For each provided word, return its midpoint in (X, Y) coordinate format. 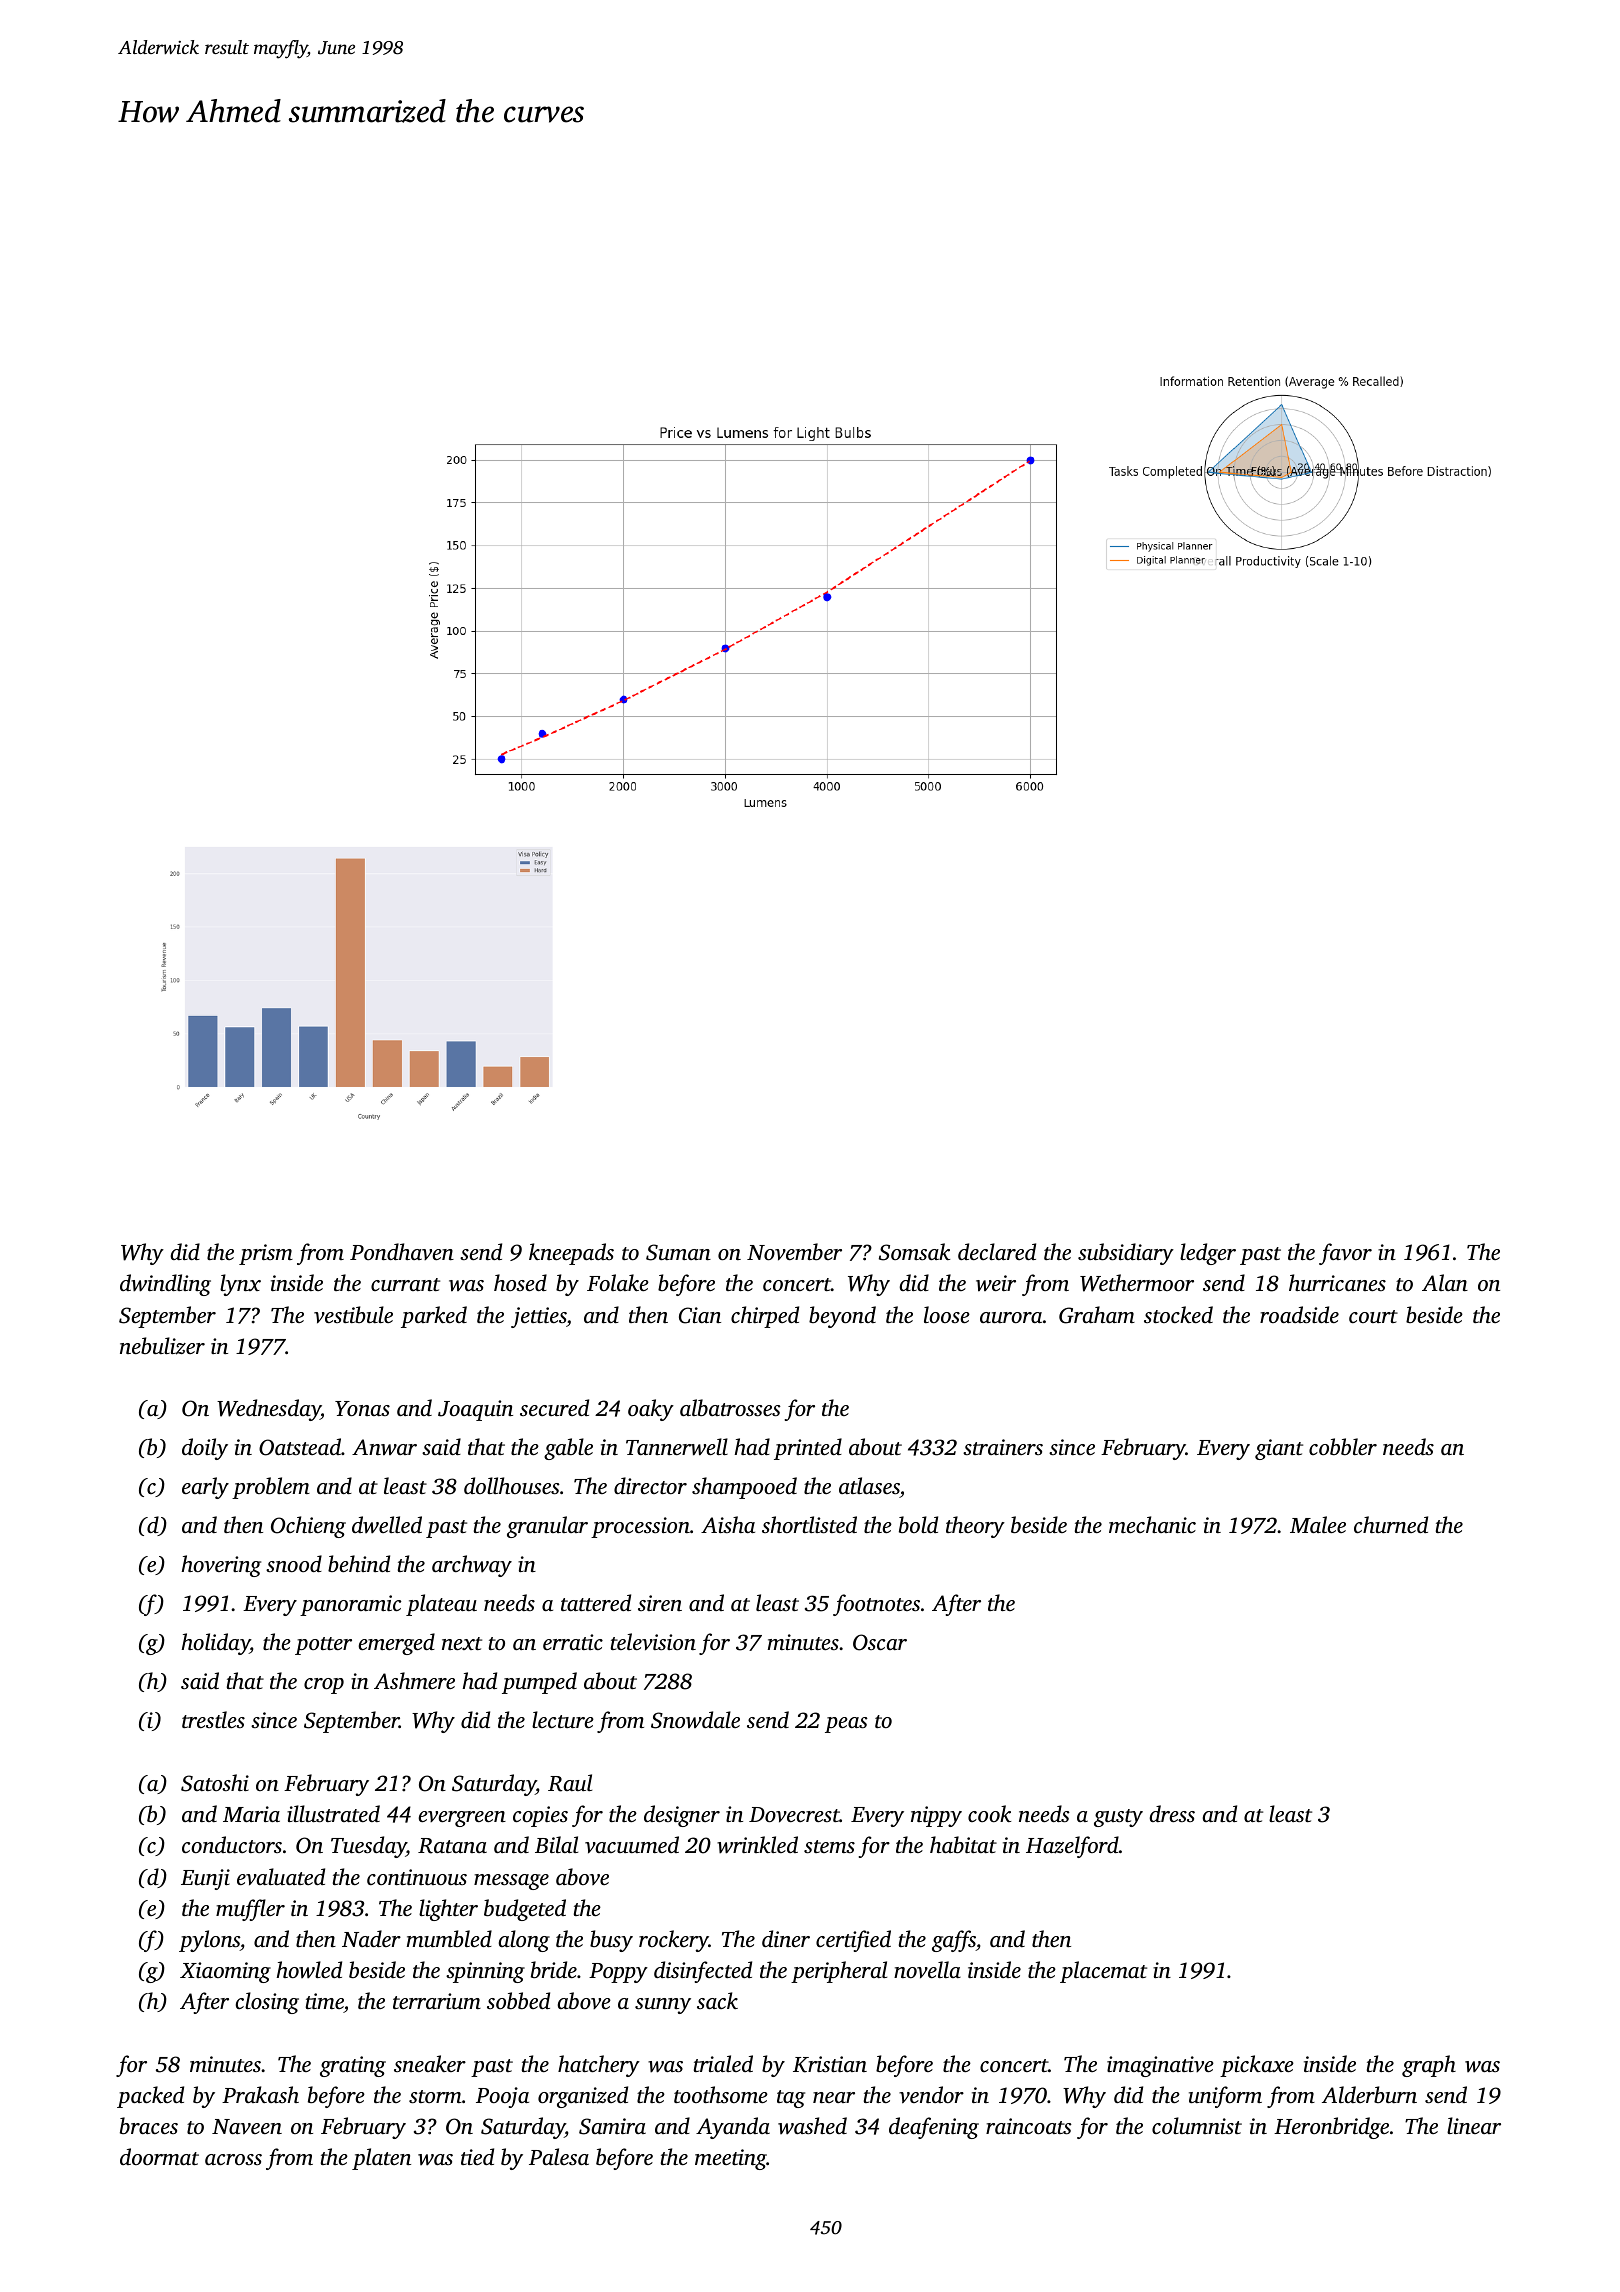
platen (381, 2159)
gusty (1118, 1818)
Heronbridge (1331, 2128)
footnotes (876, 1605)
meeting (731, 2159)
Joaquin (475, 1410)
